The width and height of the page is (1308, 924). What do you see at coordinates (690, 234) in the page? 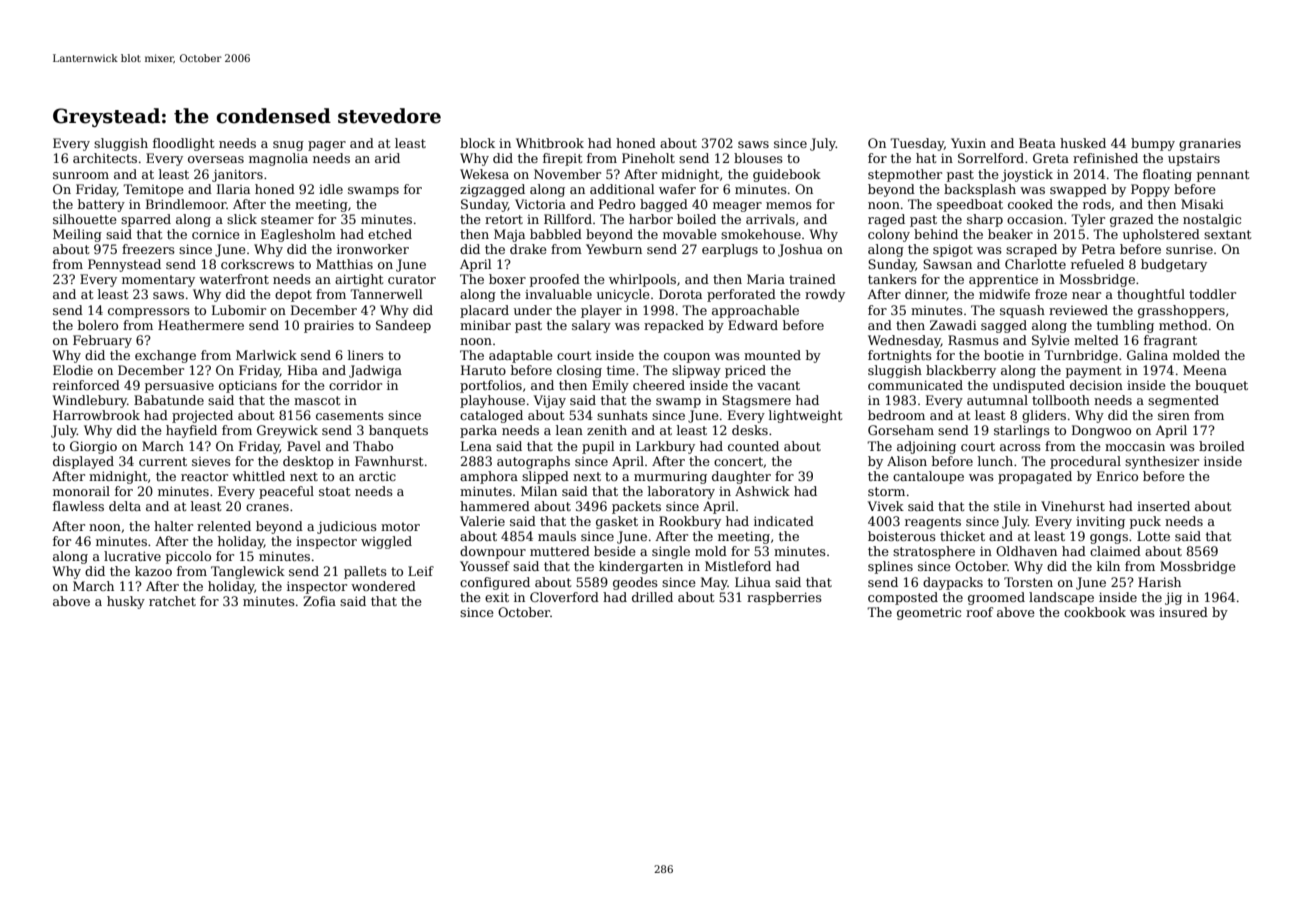
I see `movable` at bounding box center [690, 234].
